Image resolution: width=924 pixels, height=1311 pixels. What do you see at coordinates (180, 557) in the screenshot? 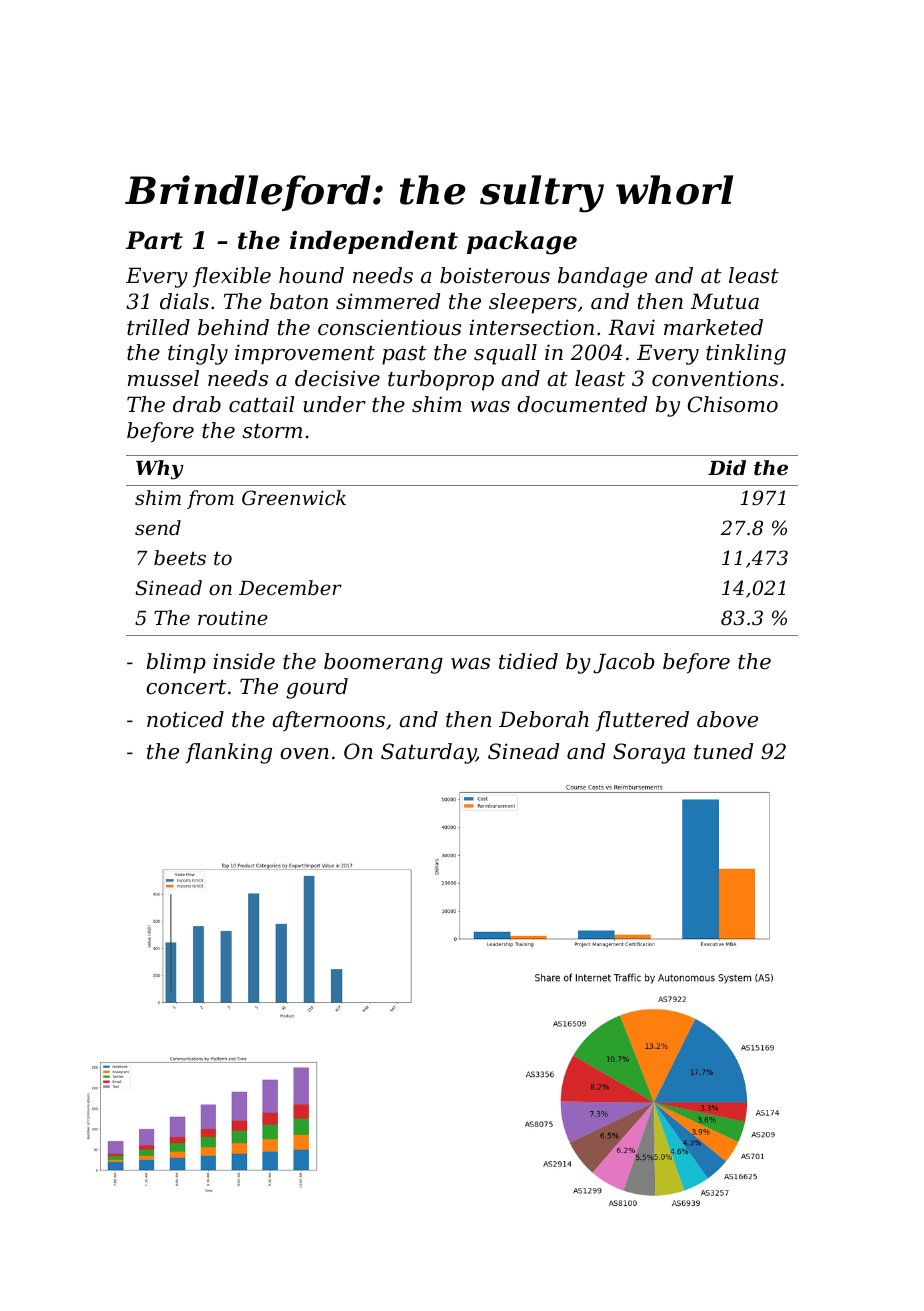
I see `beets` at bounding box center [180, 557].
